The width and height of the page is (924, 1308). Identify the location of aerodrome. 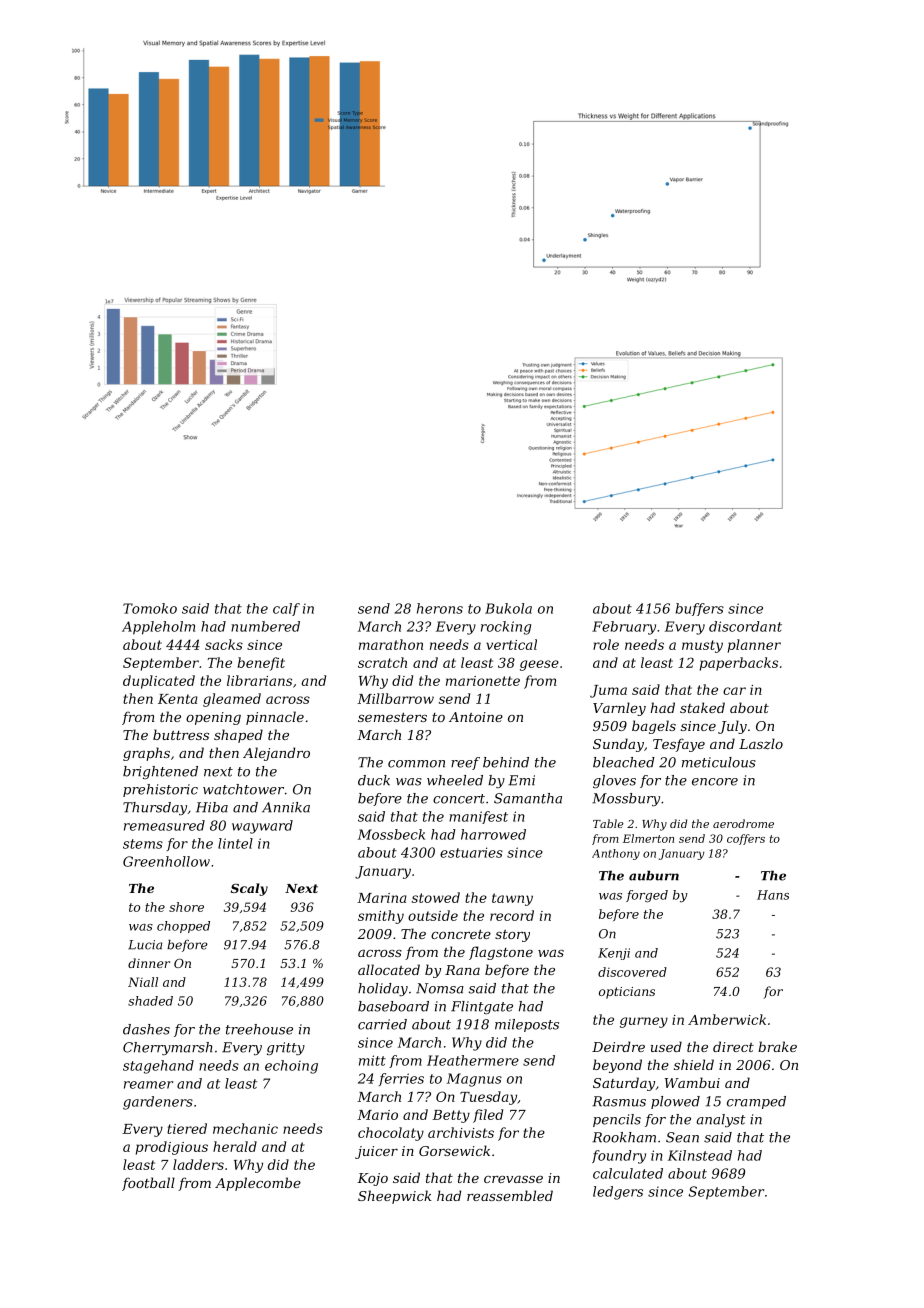
(743, 823).
